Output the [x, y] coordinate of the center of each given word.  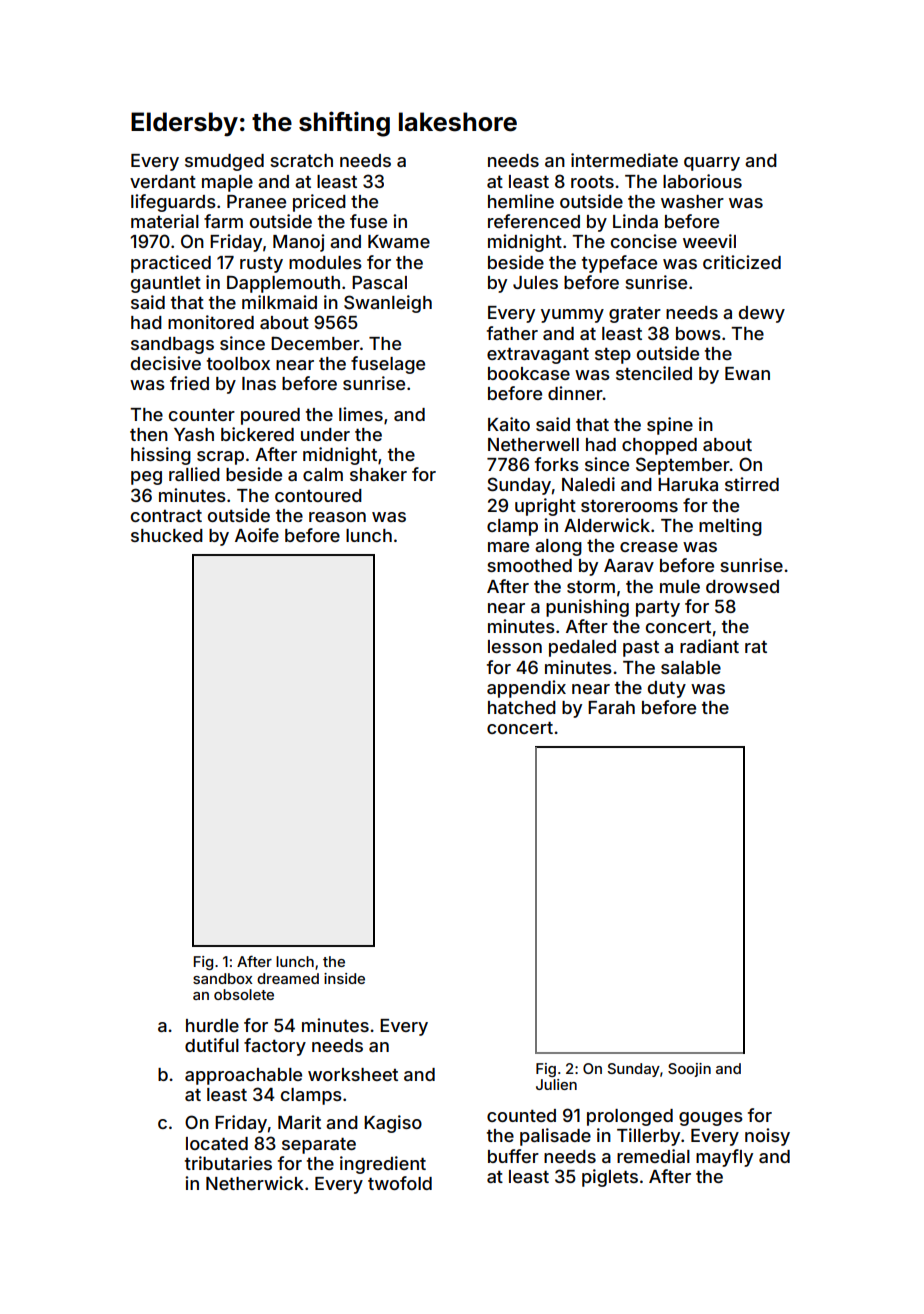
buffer [513, 1156]
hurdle [212, 1025]
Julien [556, 1084]
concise [644, 241]
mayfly [724, 1158]
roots [592, 182]
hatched [522, 707]
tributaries [228, 1163]
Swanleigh [388, 304]
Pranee [256, 201]
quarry [712, 164]
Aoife [257, 535]
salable [691, 667]
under [325, 434]
